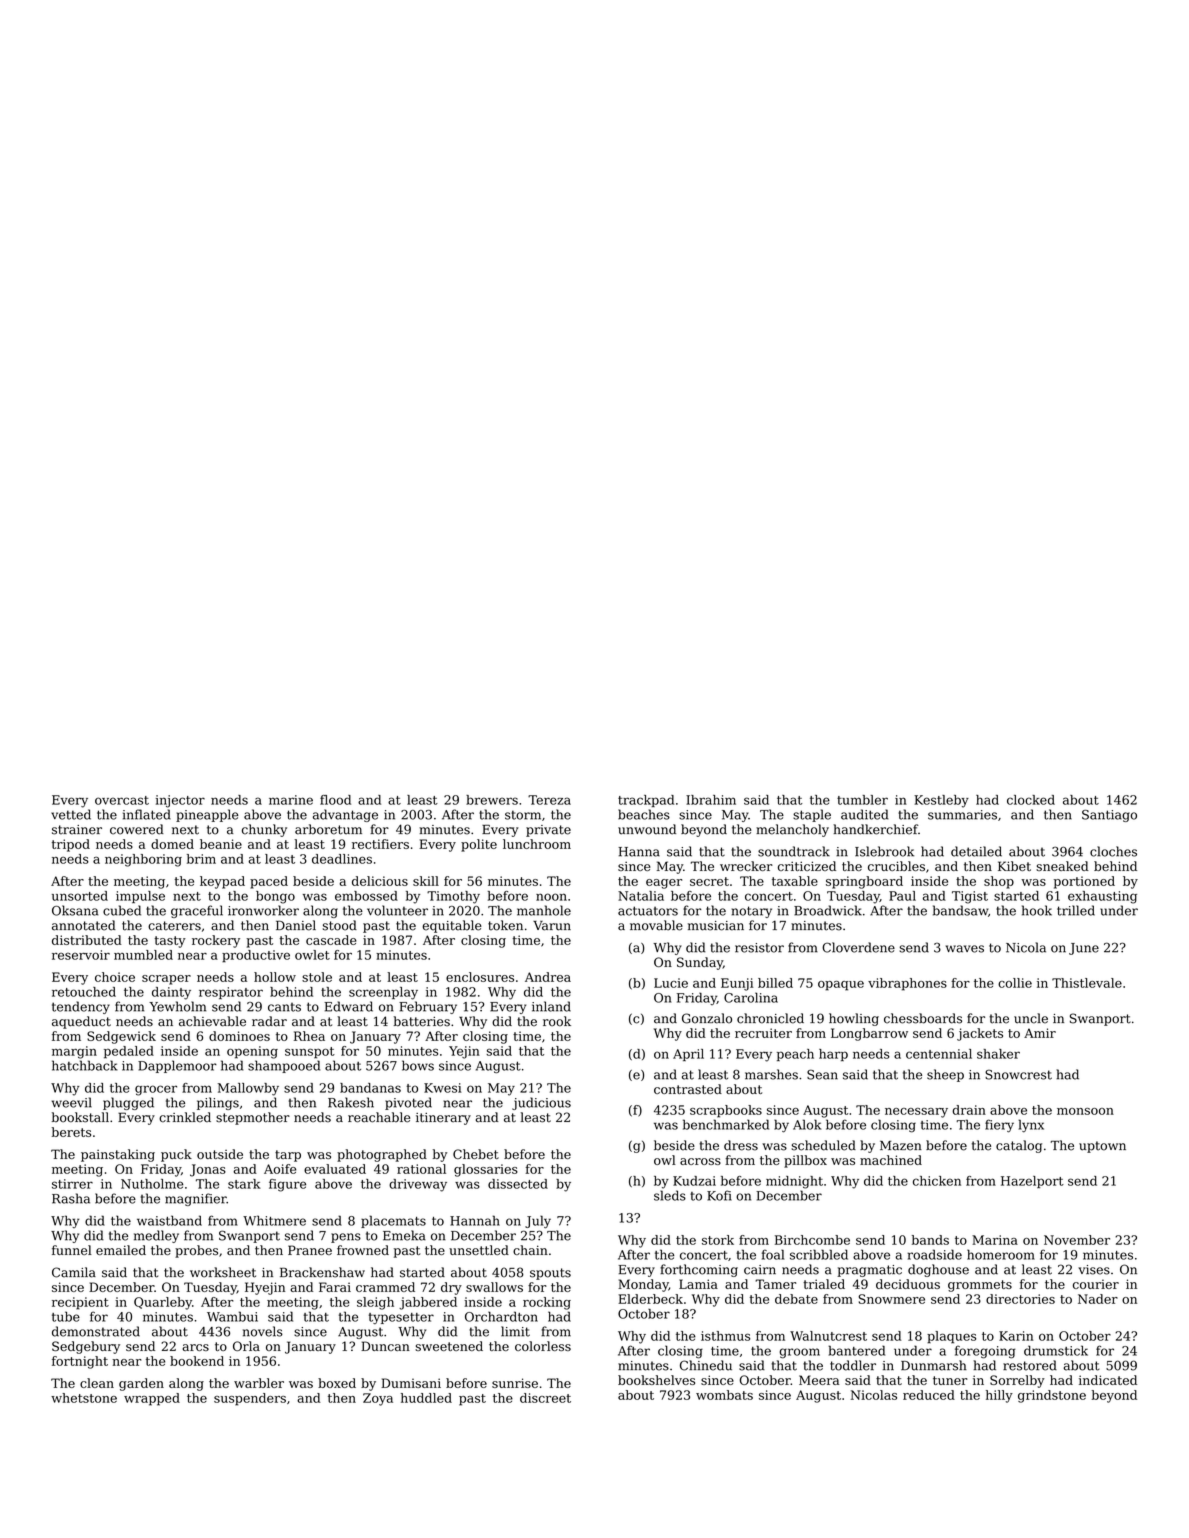 The width and height of the screenshot is (1189, 1538). Describe the element at coordinates (274, 1220) in the screenshot. I see `Whitmere` at that location.
